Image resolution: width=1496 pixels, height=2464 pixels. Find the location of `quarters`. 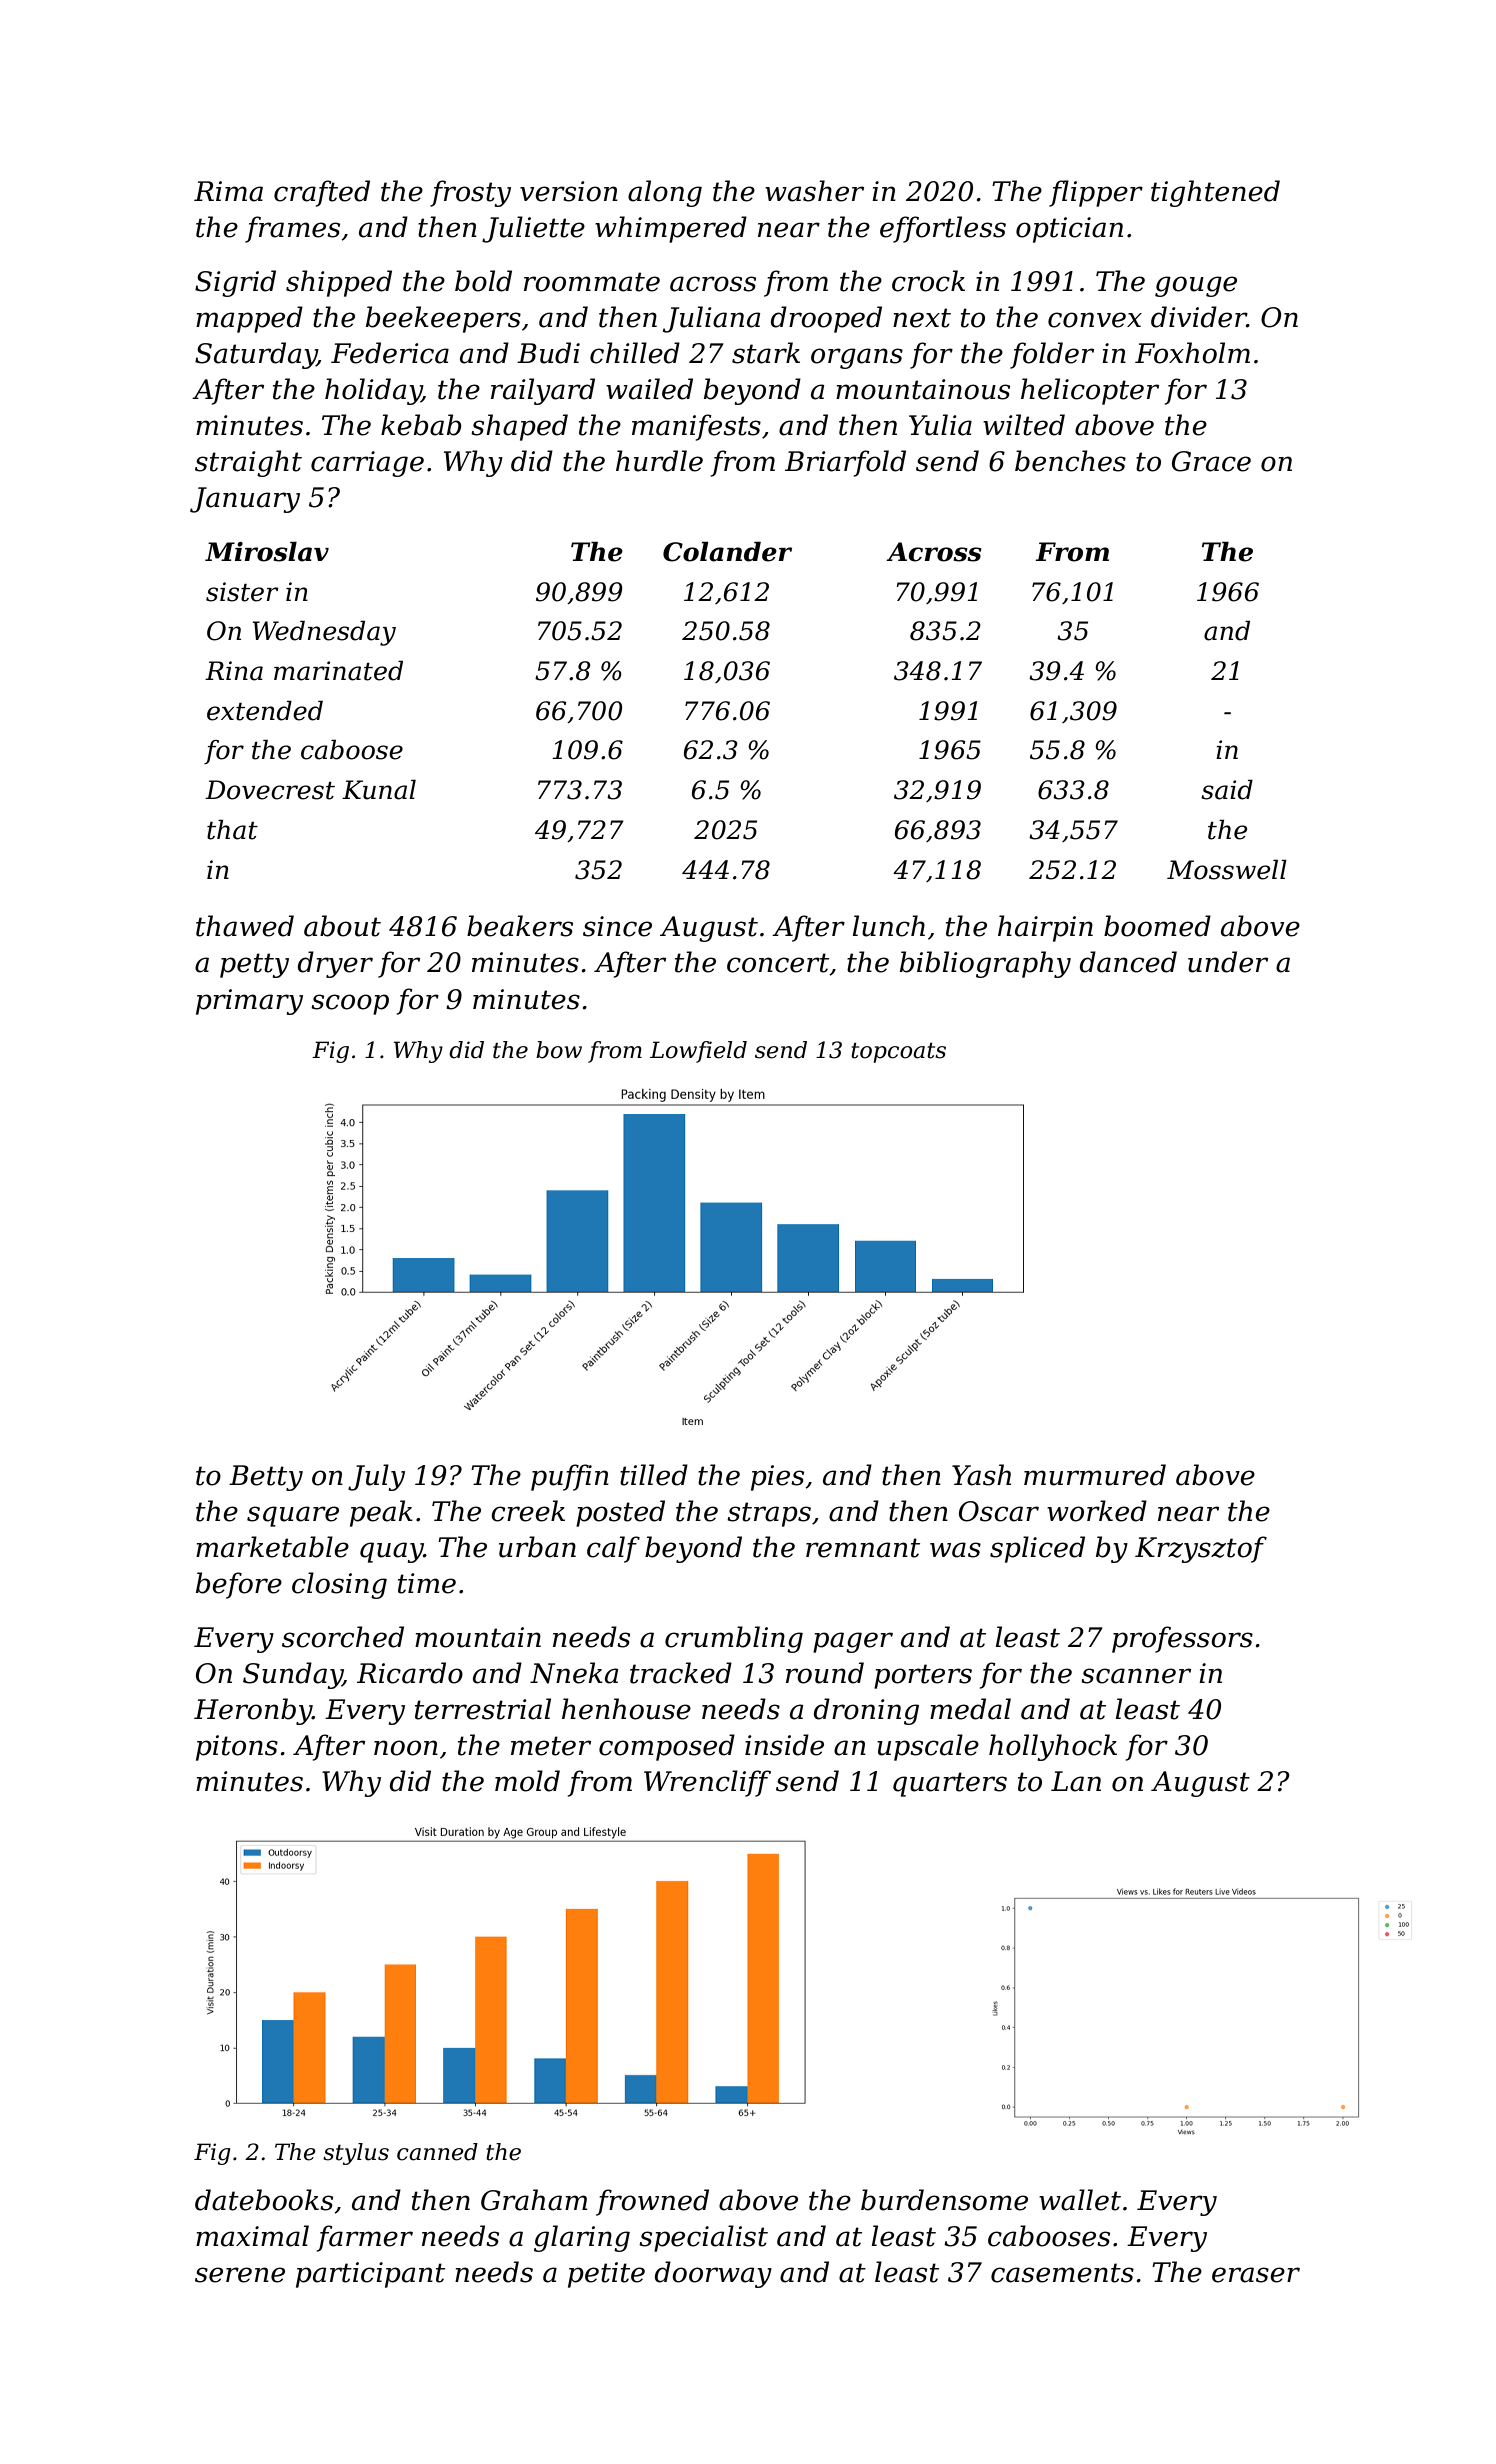

quarters is located at coordinates (950, 1784).
